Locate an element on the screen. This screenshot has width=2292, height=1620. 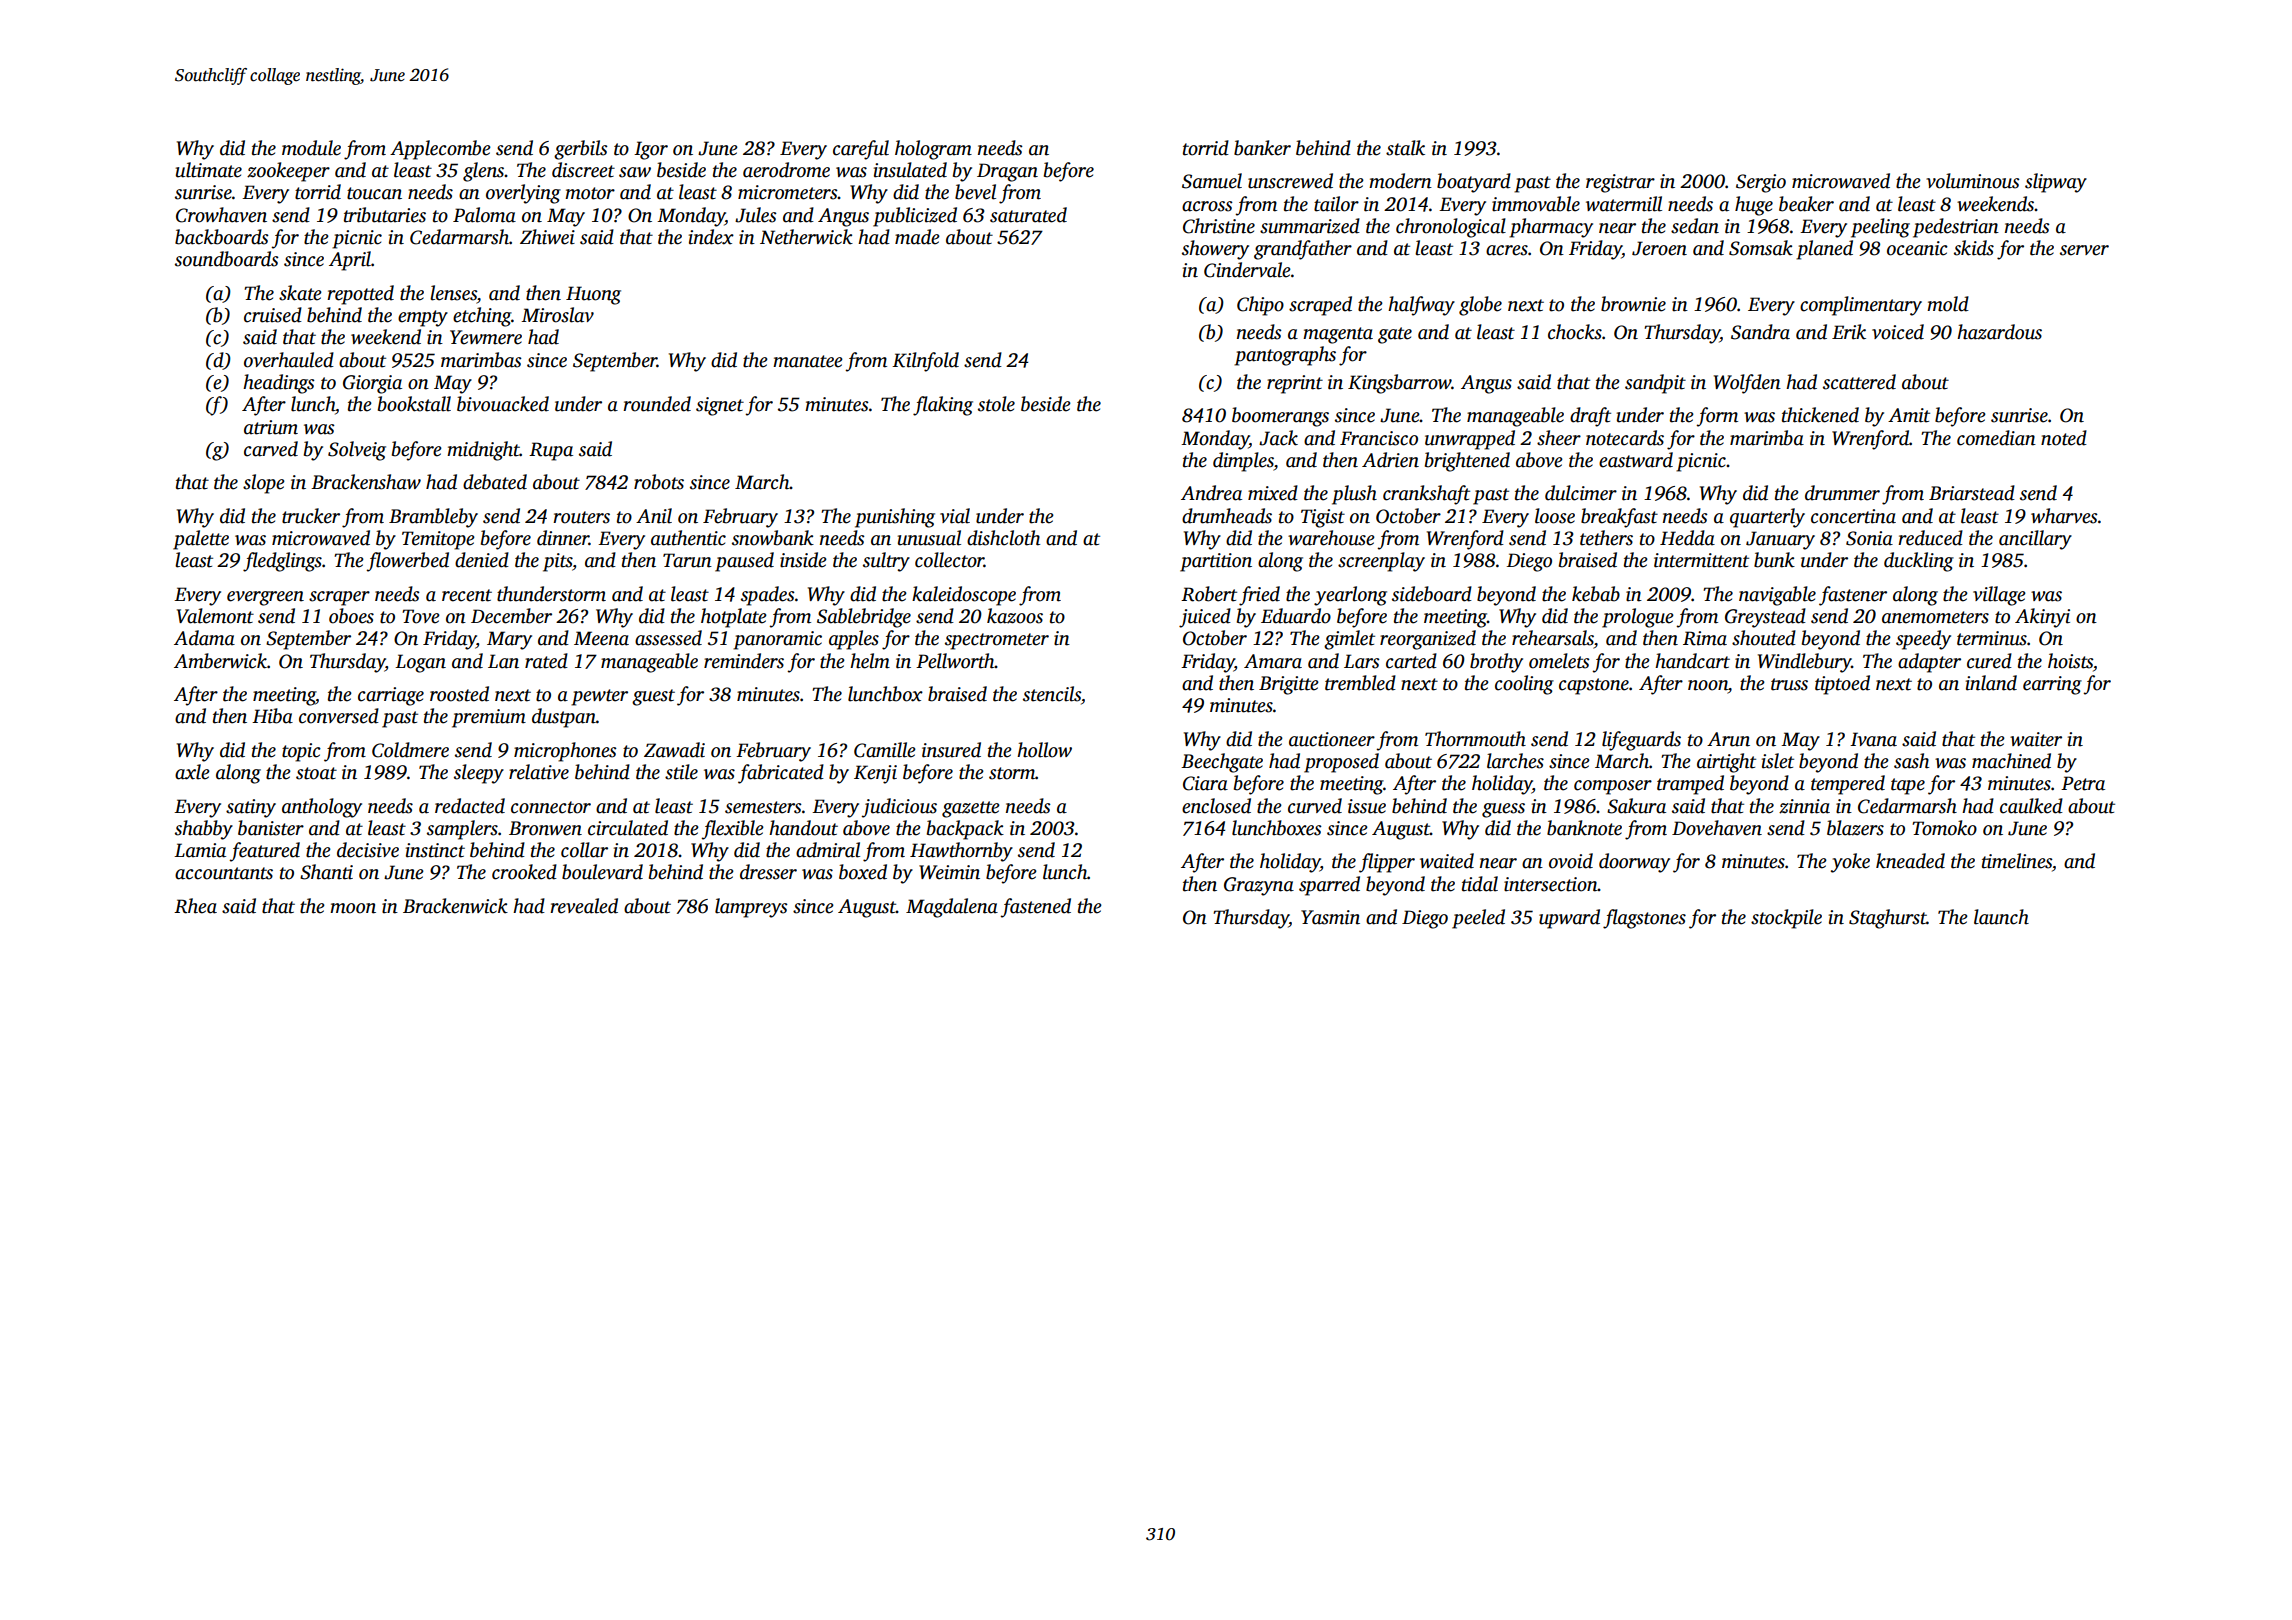
voluminous is located at coordinates (1973, 181).
